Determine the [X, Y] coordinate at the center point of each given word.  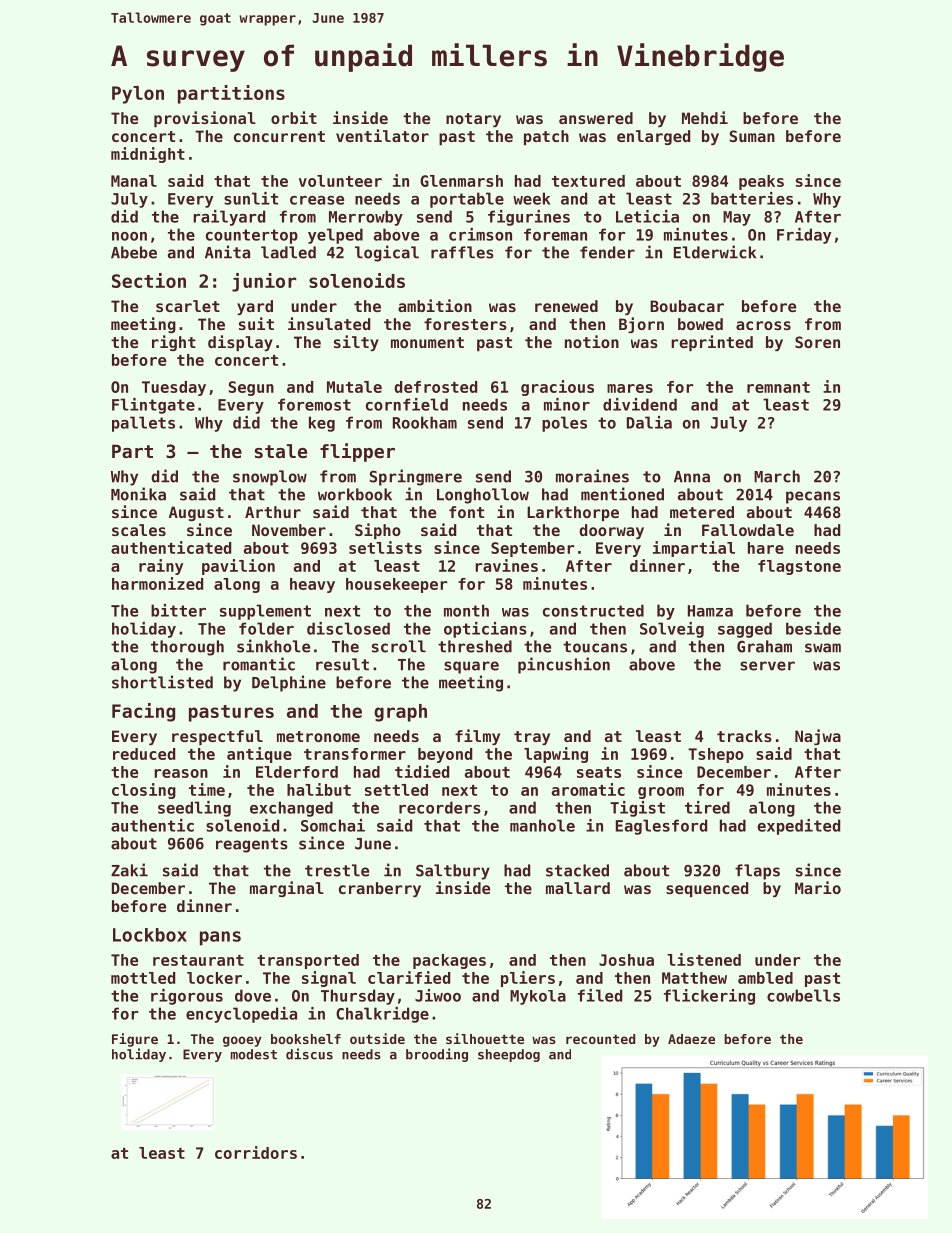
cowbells [803, 995]
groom [661, 793]
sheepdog [509, 1055]
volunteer [340, 181]
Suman [752, 136]
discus [309, 1054]
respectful [217, 737]
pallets [143, 424]
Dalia [649, 422]
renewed [566, 306]
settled [396, 790]
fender [607, 252]
